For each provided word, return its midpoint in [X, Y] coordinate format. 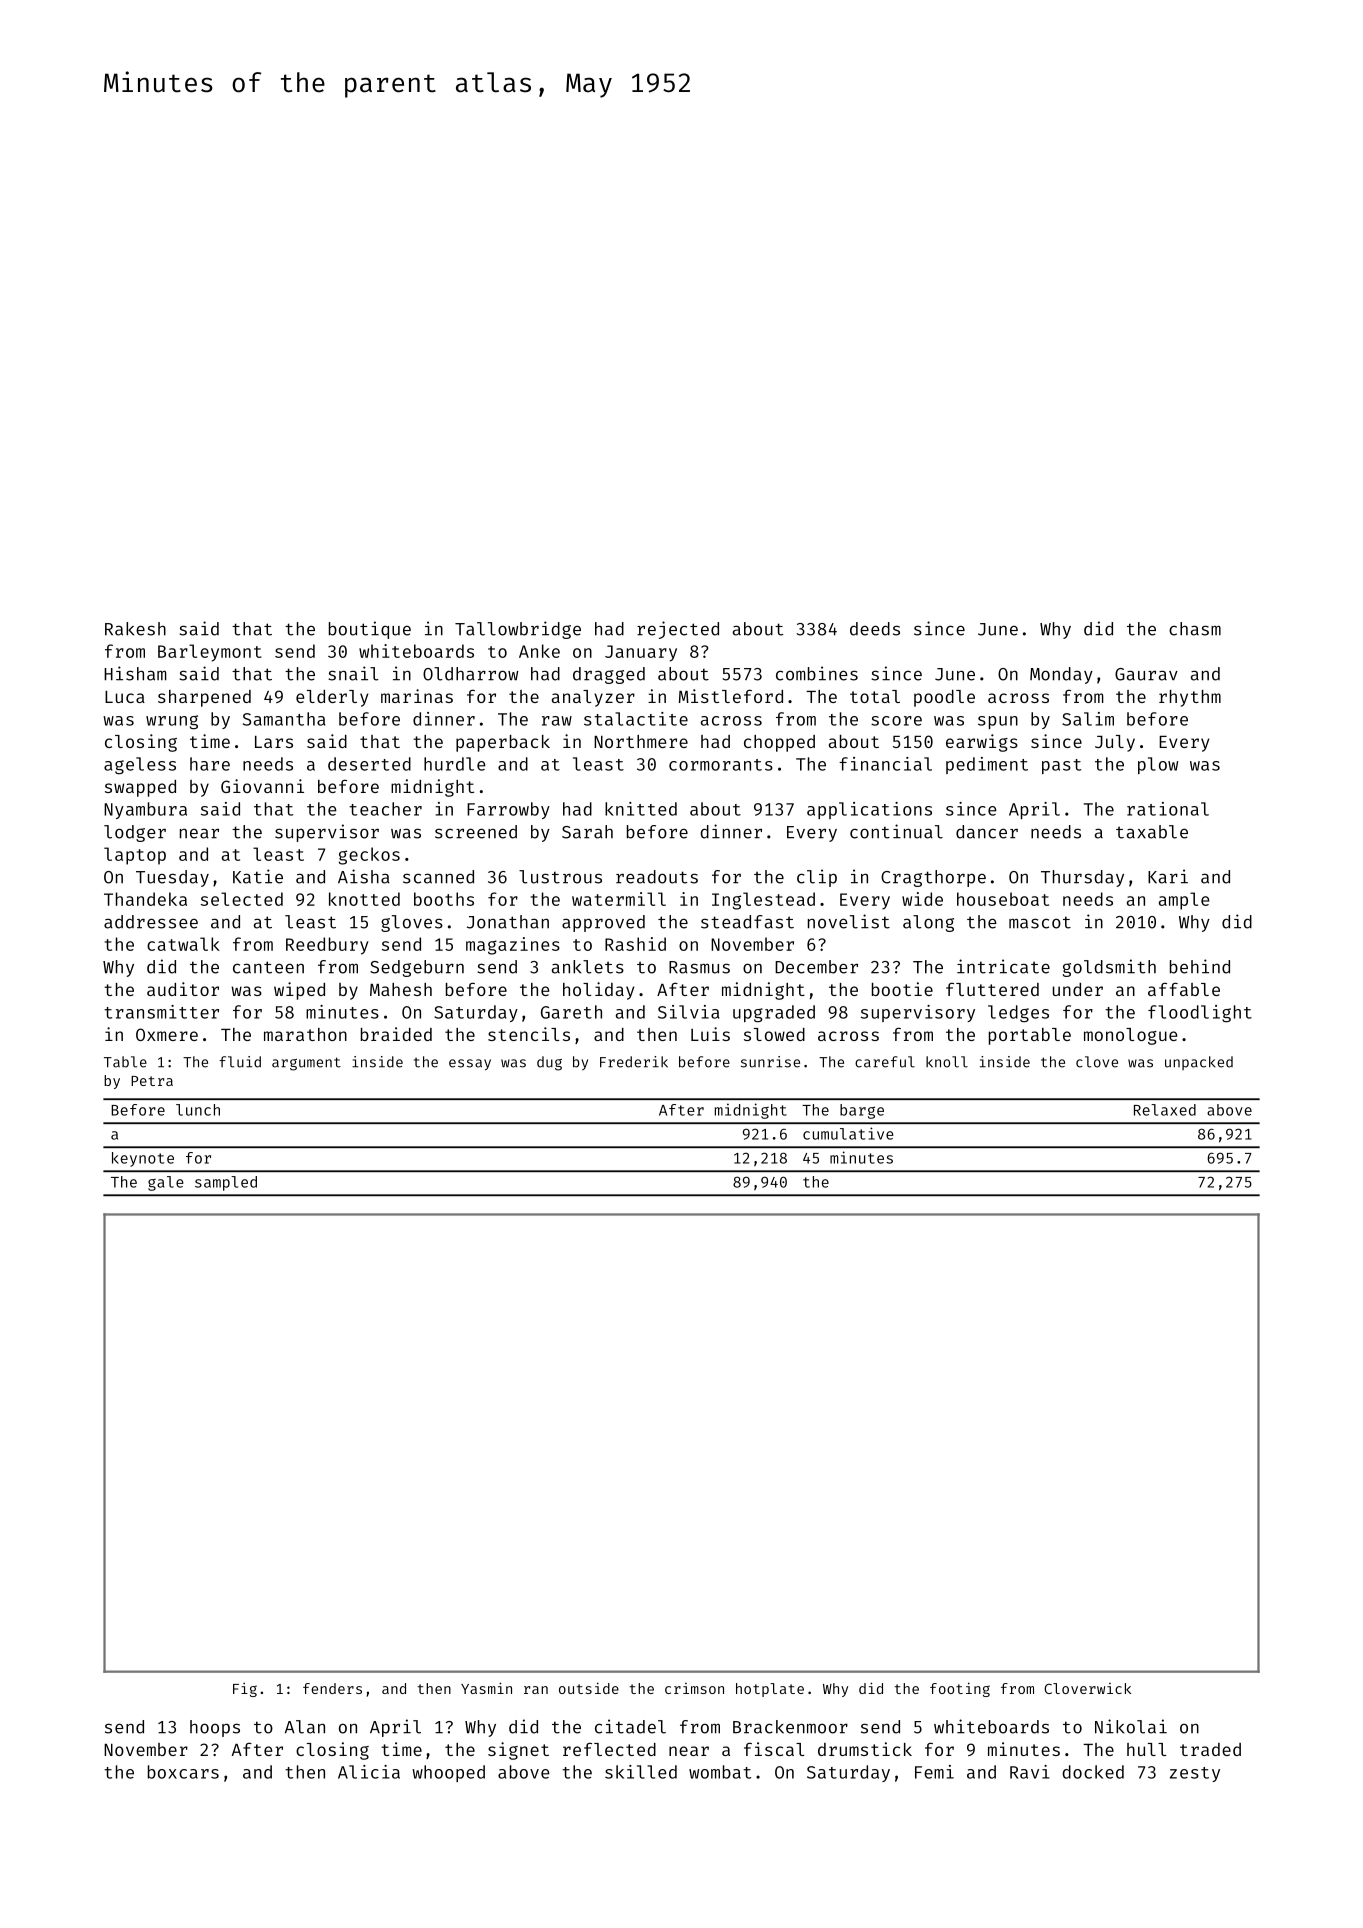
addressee [151, 922]
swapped [140, 788]
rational [1168, 809]
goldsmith [1109, 968]
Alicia [369, 1772]
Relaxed [1165, 1110]
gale [166, 1183]
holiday [598, 991]
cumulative [848, 1133]
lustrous [560, 877]
